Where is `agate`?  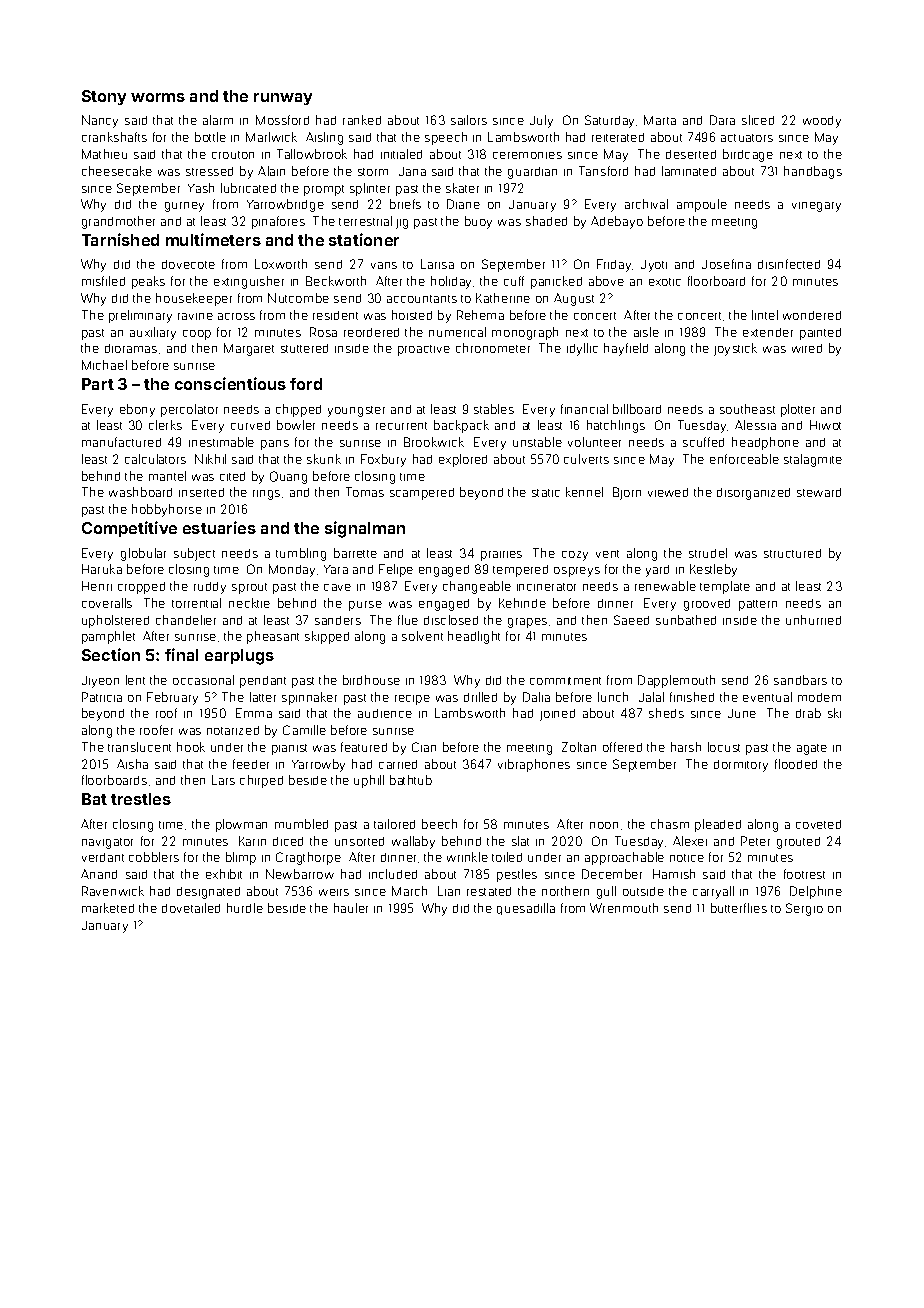 agate is located at coordinates (812, 749).
